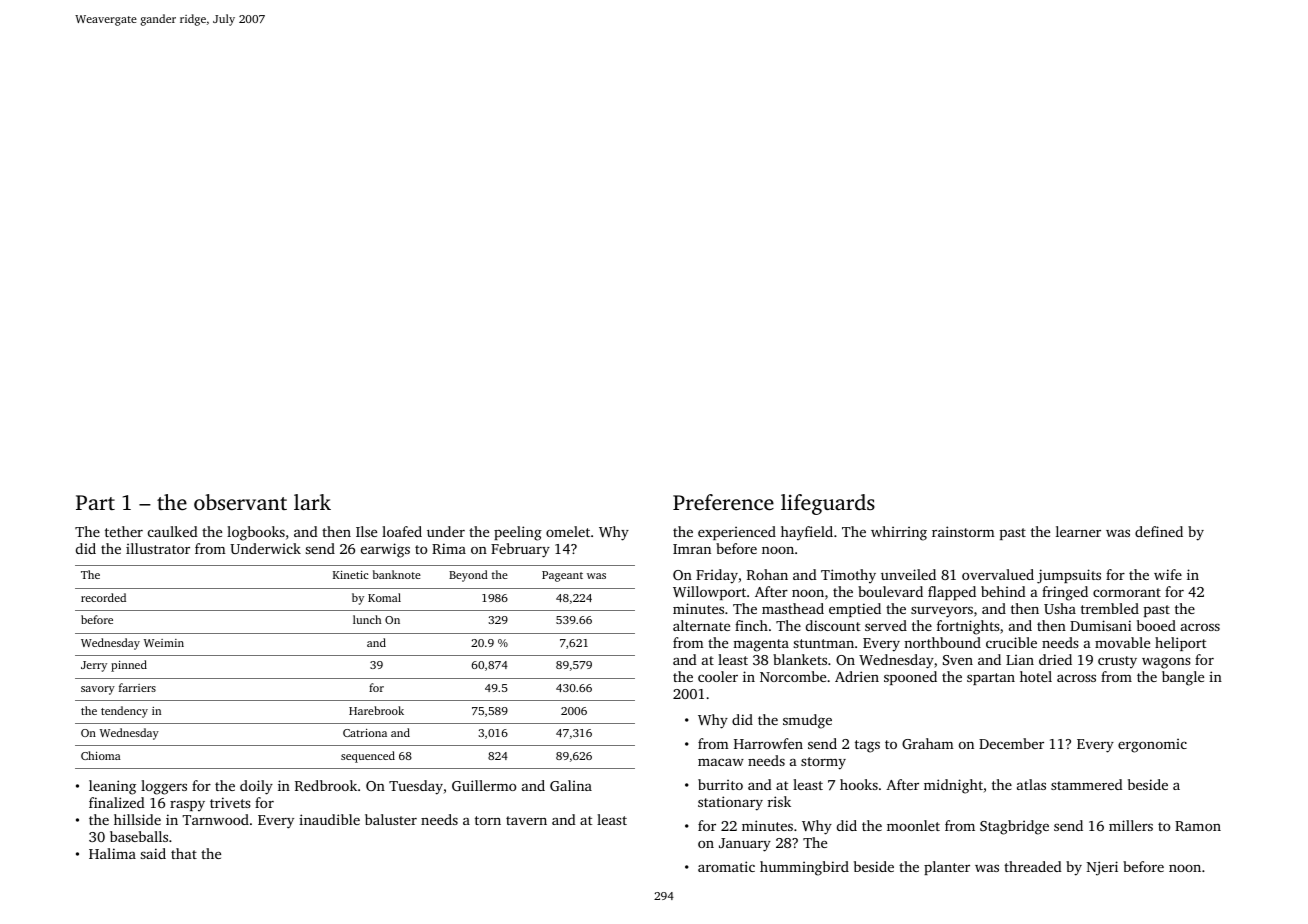 This image has width=1308, height=924. What do you see at coordinates (526, 820) in the image?
I see `tavern` at bounding box center [526, 820].
